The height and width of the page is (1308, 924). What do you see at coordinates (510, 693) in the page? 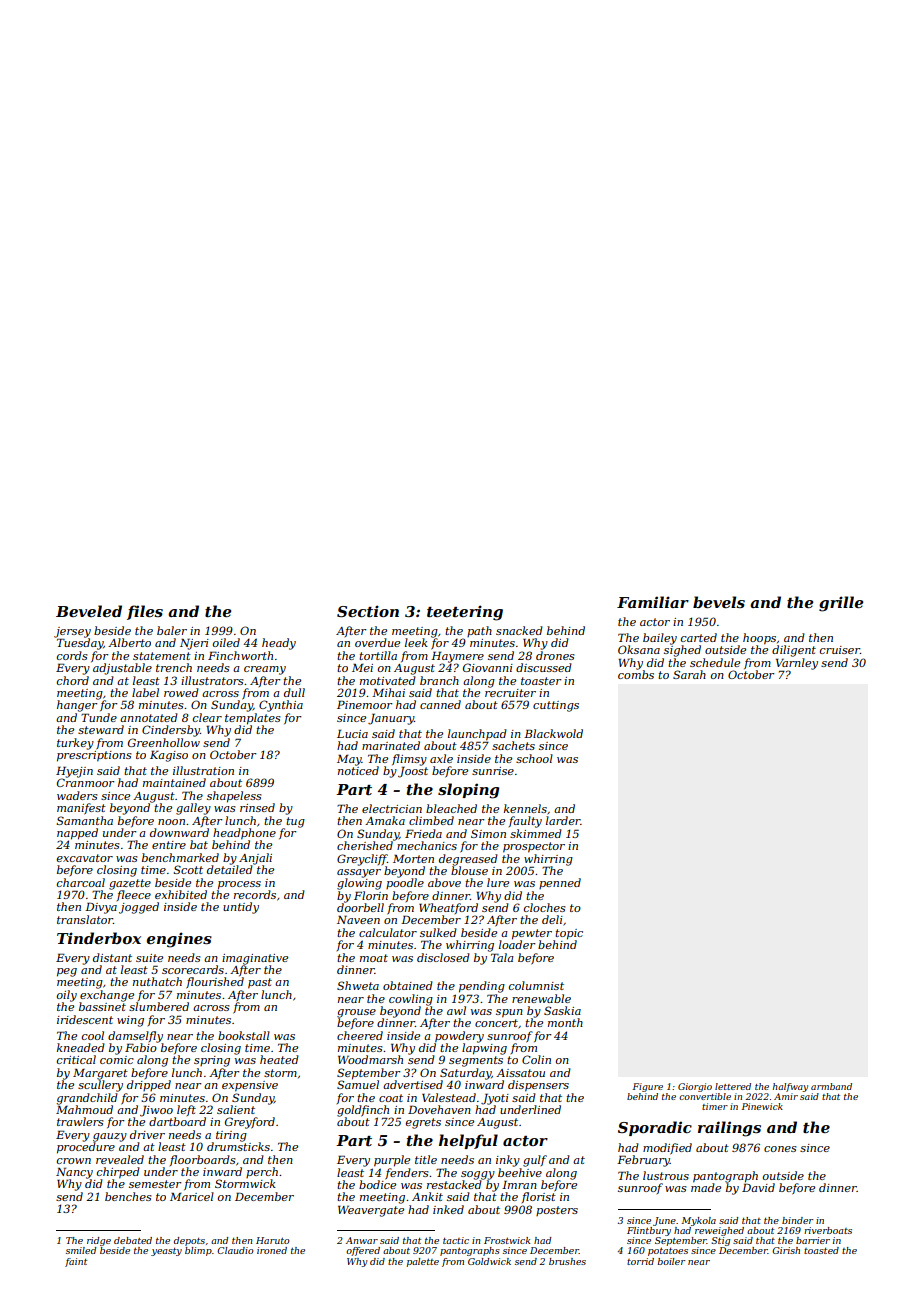
I see `recruiter` at bounding box center [510, 693].
